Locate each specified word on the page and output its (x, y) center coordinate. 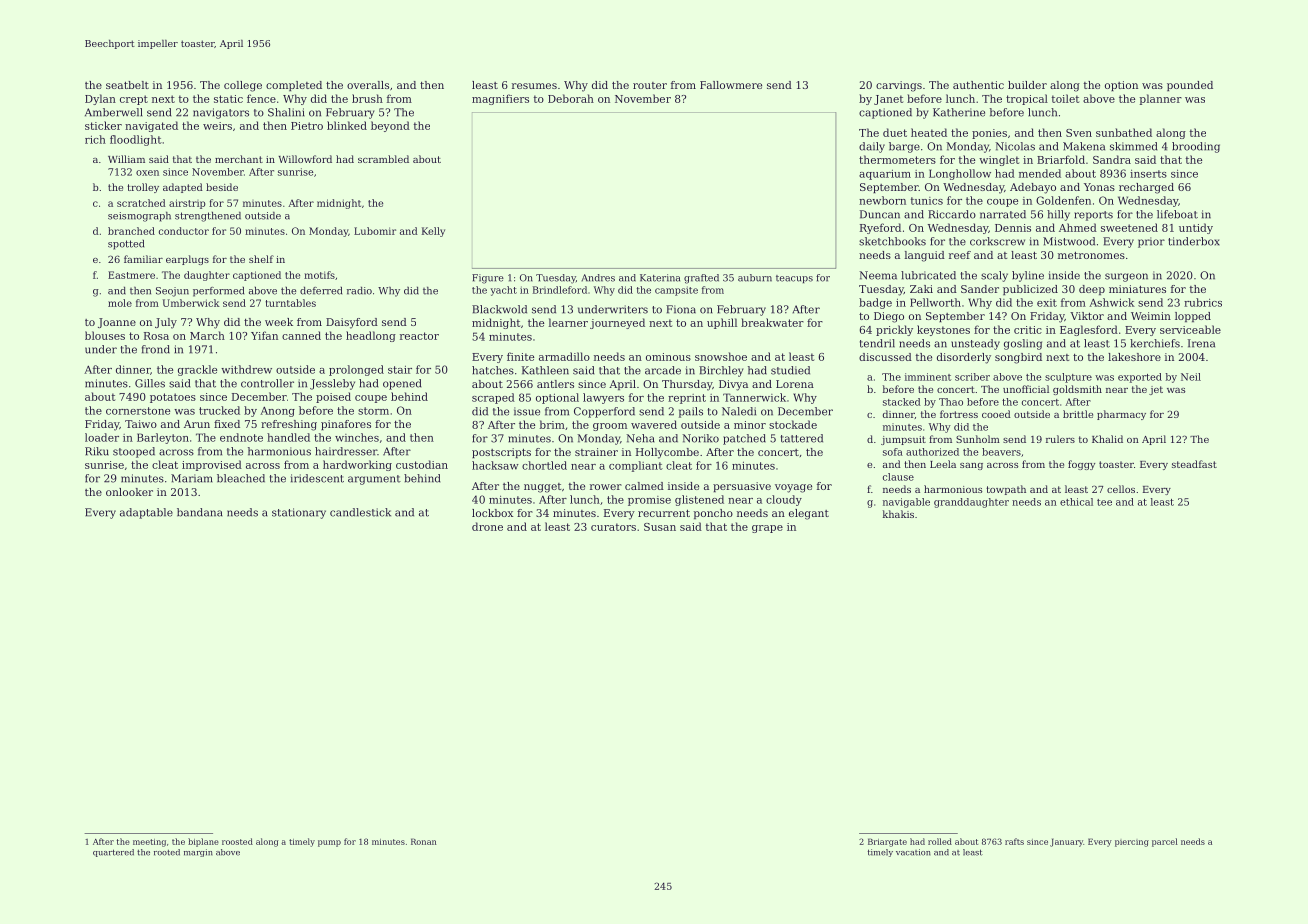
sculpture (1068, 378)
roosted (237, 841)
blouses (105, 335)
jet (1156, 390)
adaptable (146, 513)
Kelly (433, 232)
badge (875, 303)
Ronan (423, 841)
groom (610, 427)
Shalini (286, 112)
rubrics (1203, 302)
